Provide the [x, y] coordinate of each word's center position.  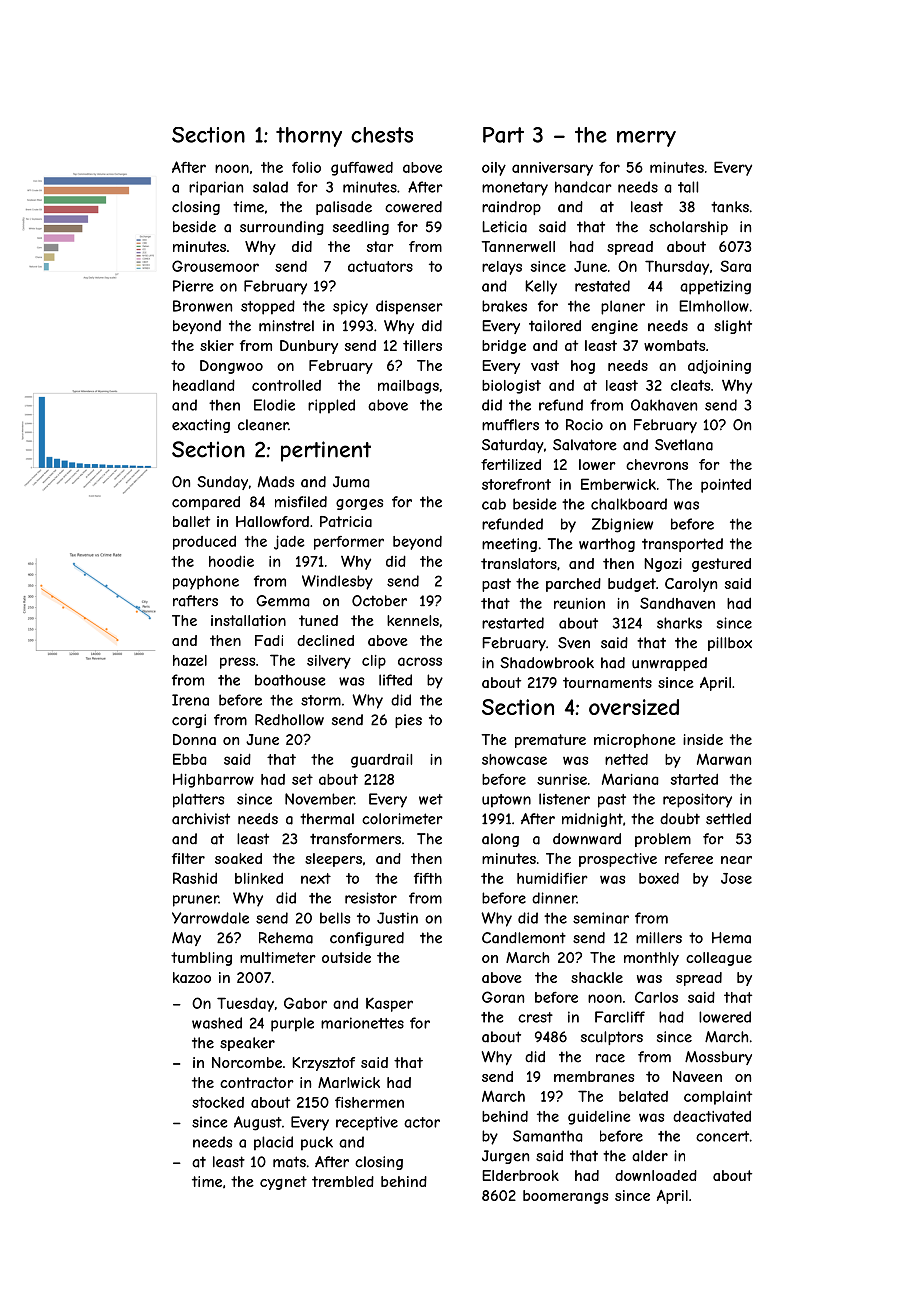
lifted [395, 680]
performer [349, 543]
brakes [504, 306]
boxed [659, 878]
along [500, 840]
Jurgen [505, 1157]
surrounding [282, 228]
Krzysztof [323, 1064]
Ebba [189, 759]
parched [573, 585]
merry [646, 139]
